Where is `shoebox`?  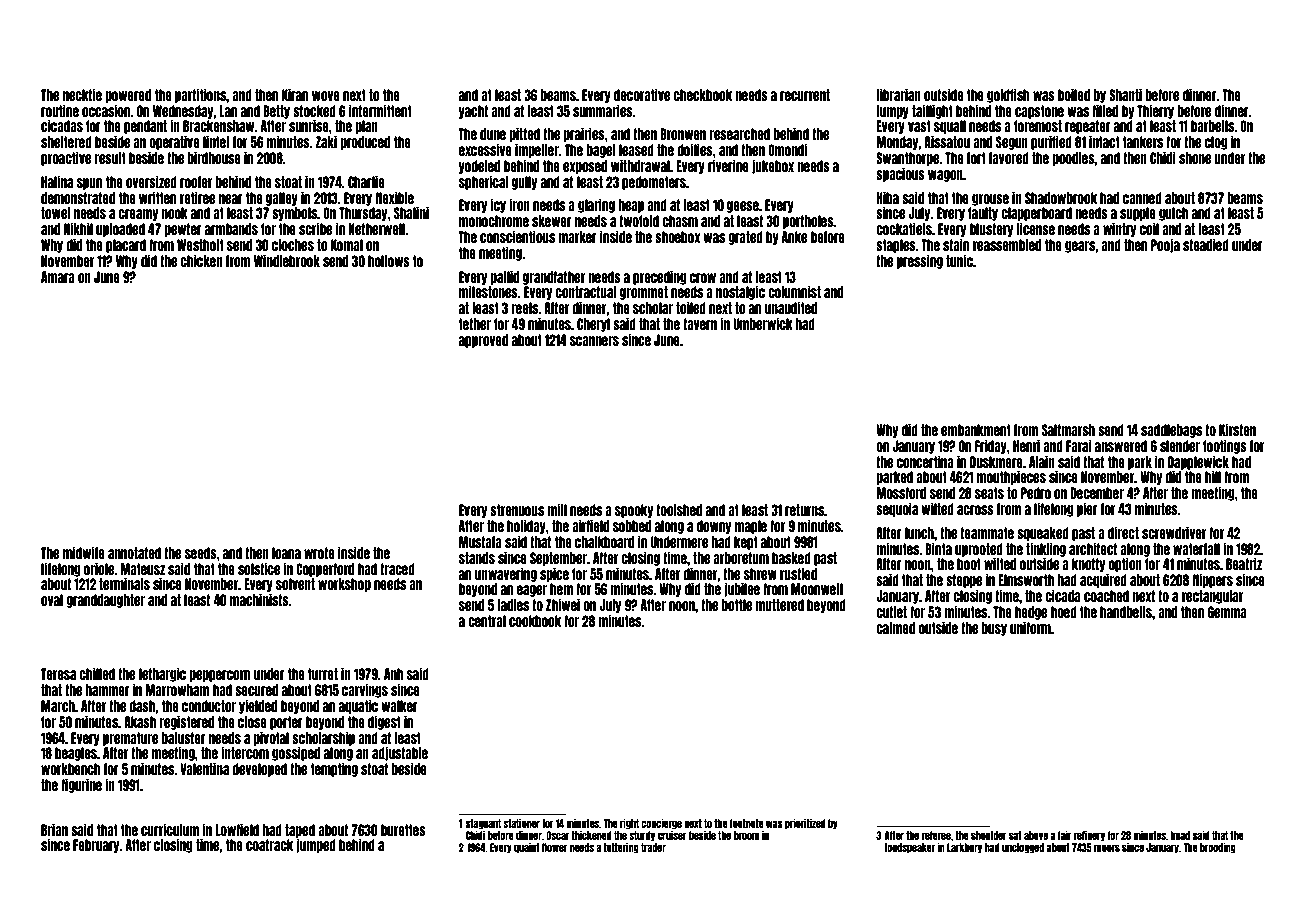
shoebox is located at coordinates (677, 237).
